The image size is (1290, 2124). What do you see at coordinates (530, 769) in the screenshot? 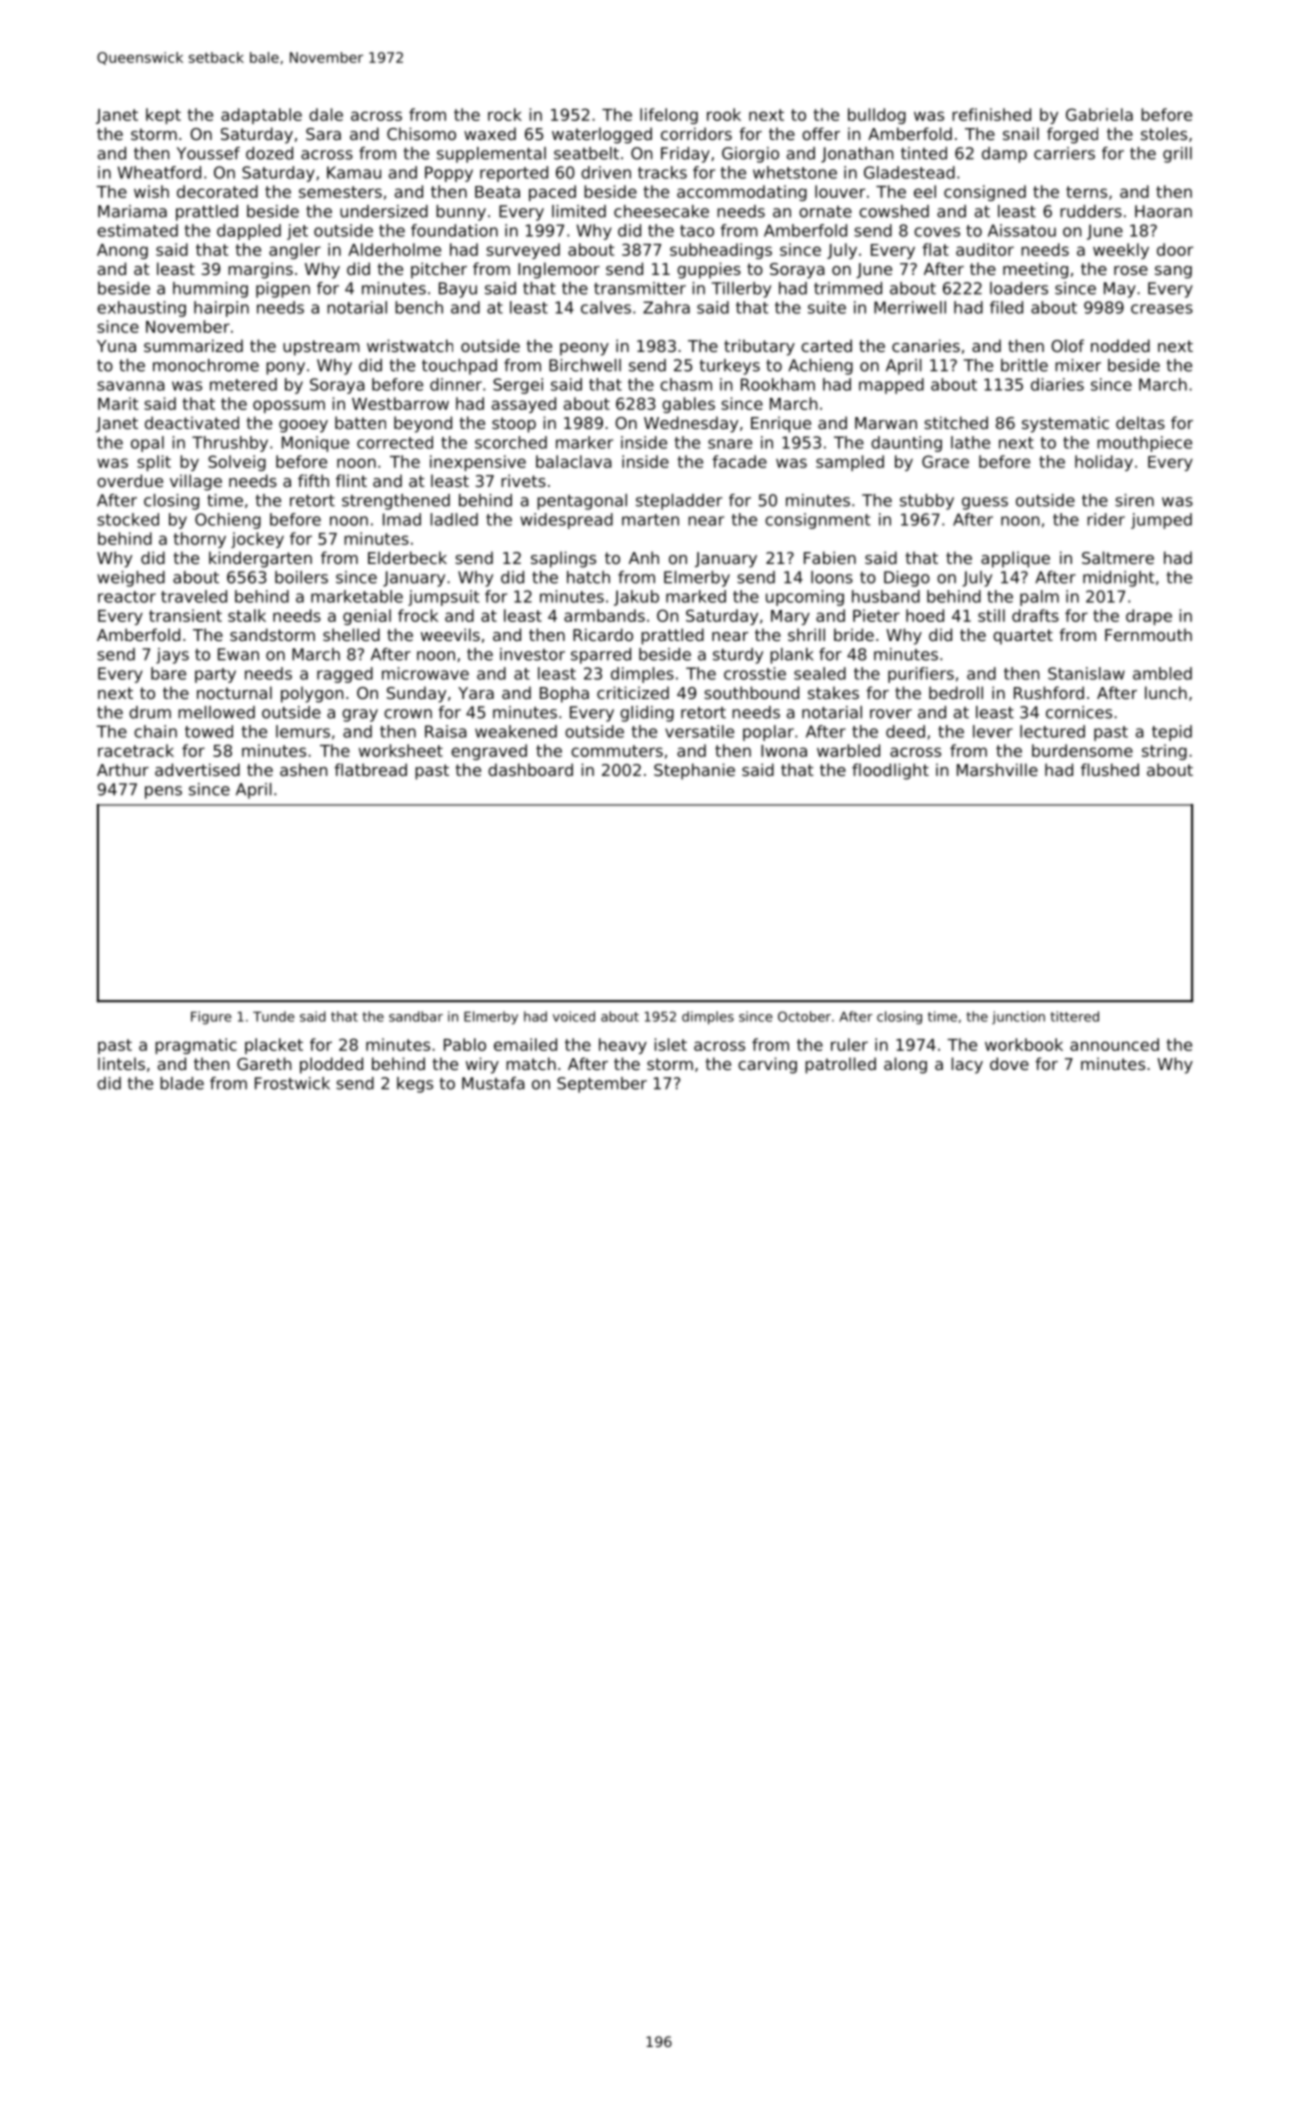
I see `dashboard` at bounding box center [530, 769].
